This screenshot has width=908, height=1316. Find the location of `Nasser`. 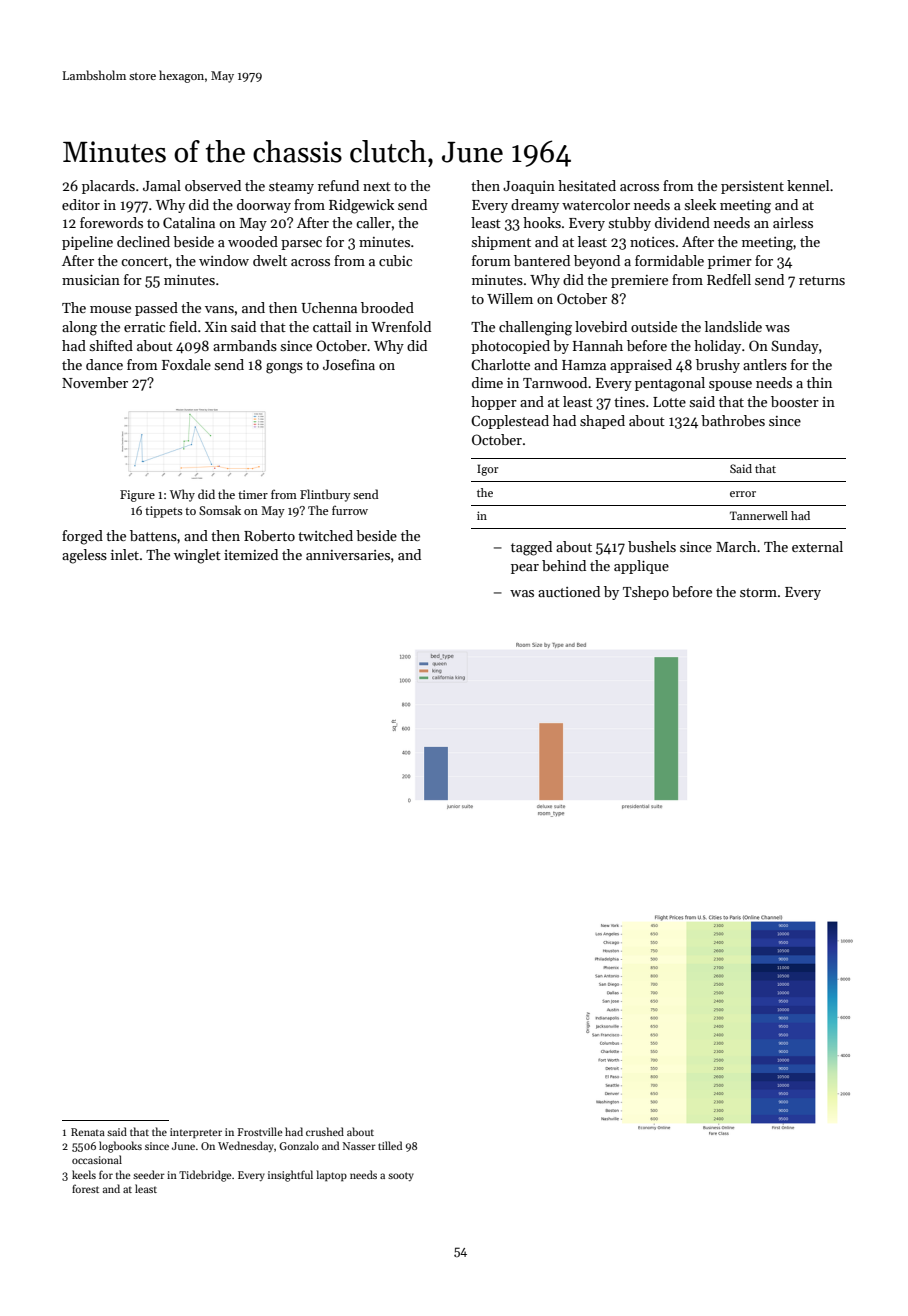

Nasser is located at coordinates (359, 1146).
